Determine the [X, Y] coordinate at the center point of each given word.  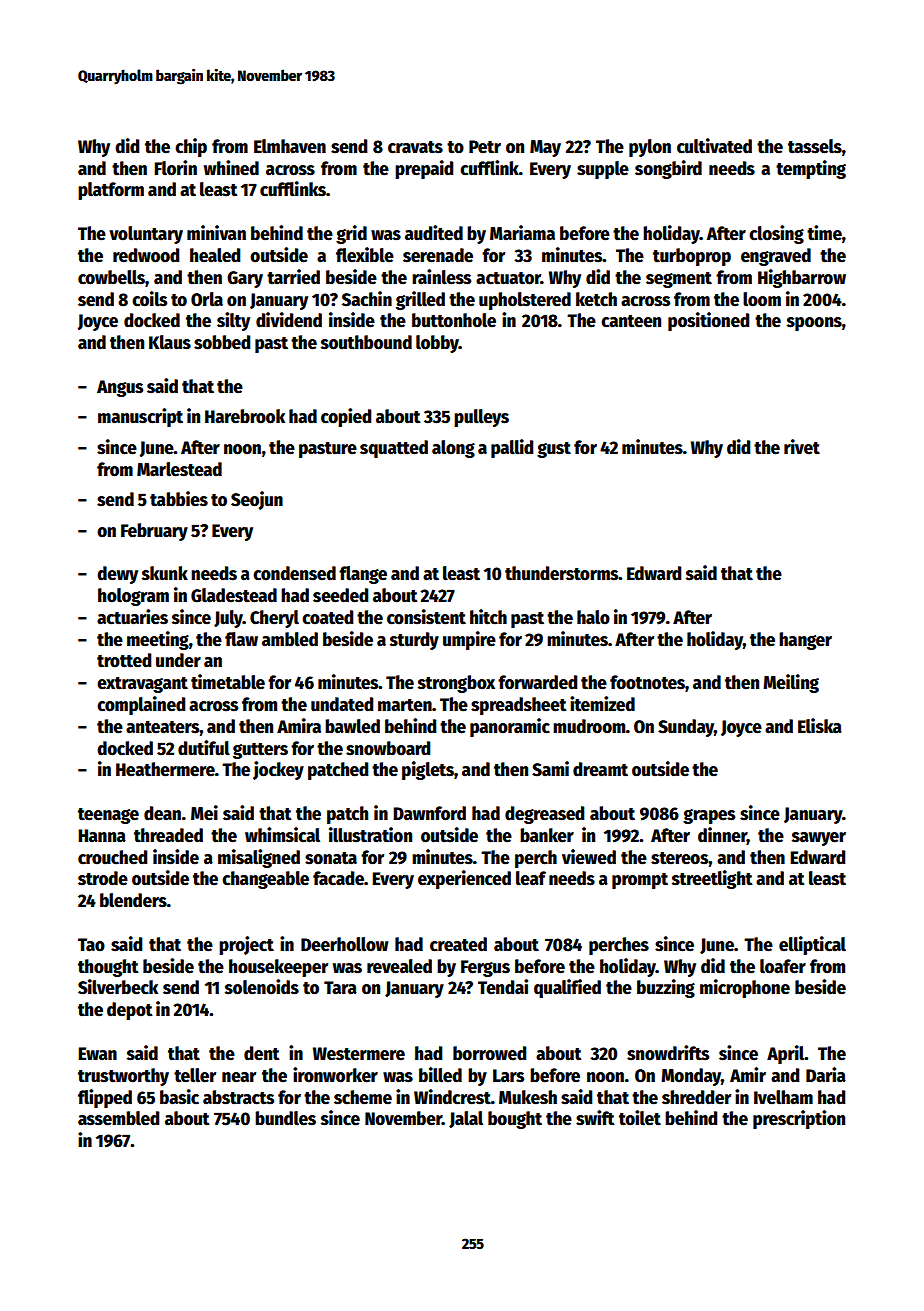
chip [191, 147]
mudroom [589, 726]
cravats [415, 147]
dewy [117, 575]
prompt [640, 881]
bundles [285, 1118]
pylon [650, 148]
